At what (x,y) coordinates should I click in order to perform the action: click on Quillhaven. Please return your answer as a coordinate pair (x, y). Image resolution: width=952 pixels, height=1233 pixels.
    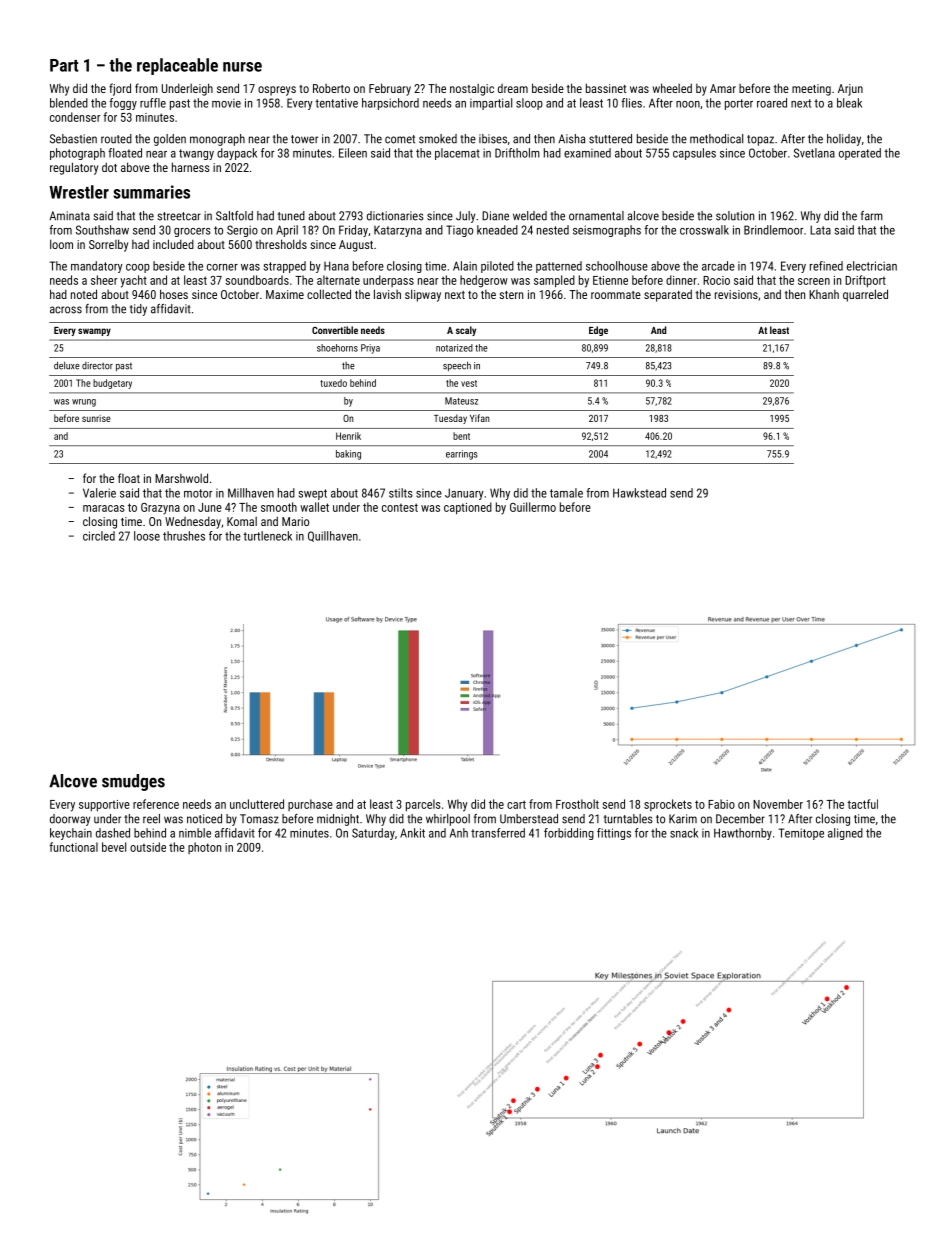
    Looking at the image, I should click on (333, 536).
